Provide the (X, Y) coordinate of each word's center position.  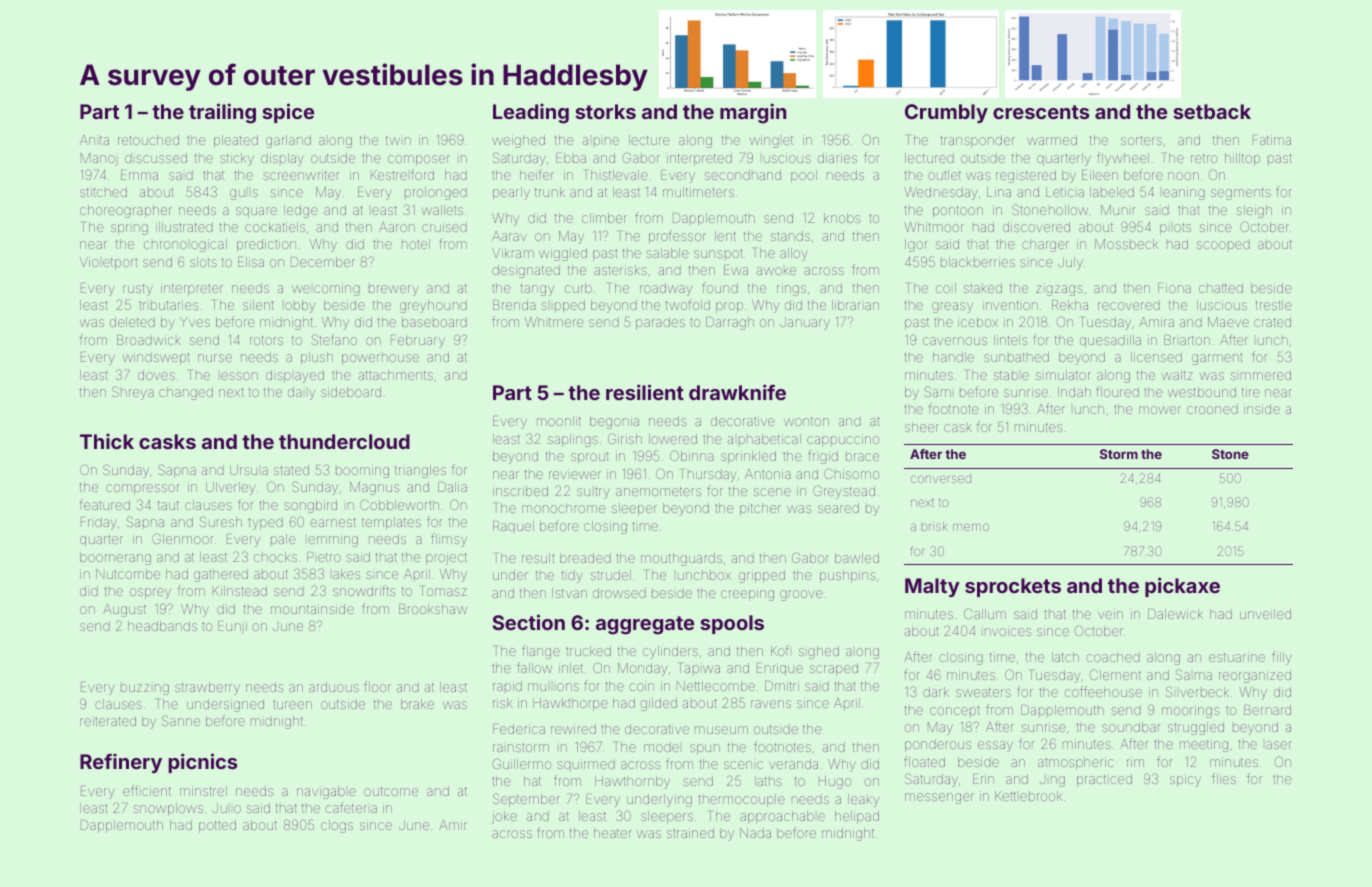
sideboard (351, 392)
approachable (782, 817)
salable (667, 253)
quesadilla (1110, 341)
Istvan (569, 593)
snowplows (168, 809)
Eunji (232, 627)
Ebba (571, 158)
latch (1065, 657)
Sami (938, 391)
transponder (977, 141)
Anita (94, 140)
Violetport (109, 263)
